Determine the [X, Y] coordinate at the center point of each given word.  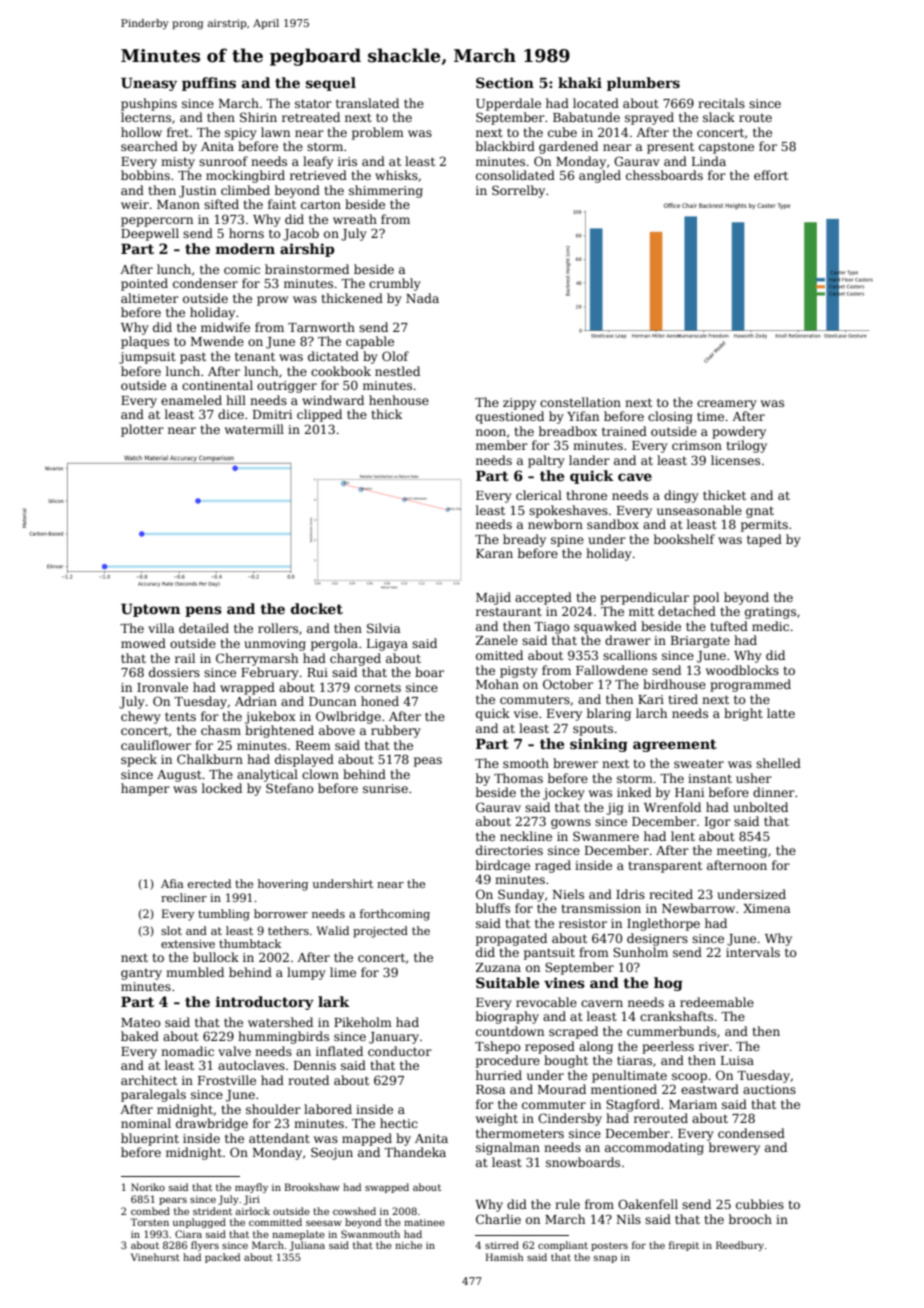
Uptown [150, 610]
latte [781, 713]
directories [509, 850]
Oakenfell [648, 1204]
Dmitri [272, 414]
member [502, 445]
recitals [721, 103]
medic [770, 626]
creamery [727, 405]
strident [212, 1211]
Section [505, 82]
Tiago [552, 628]
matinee [424, 1222]
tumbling [224, 915]
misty [178, 163]
